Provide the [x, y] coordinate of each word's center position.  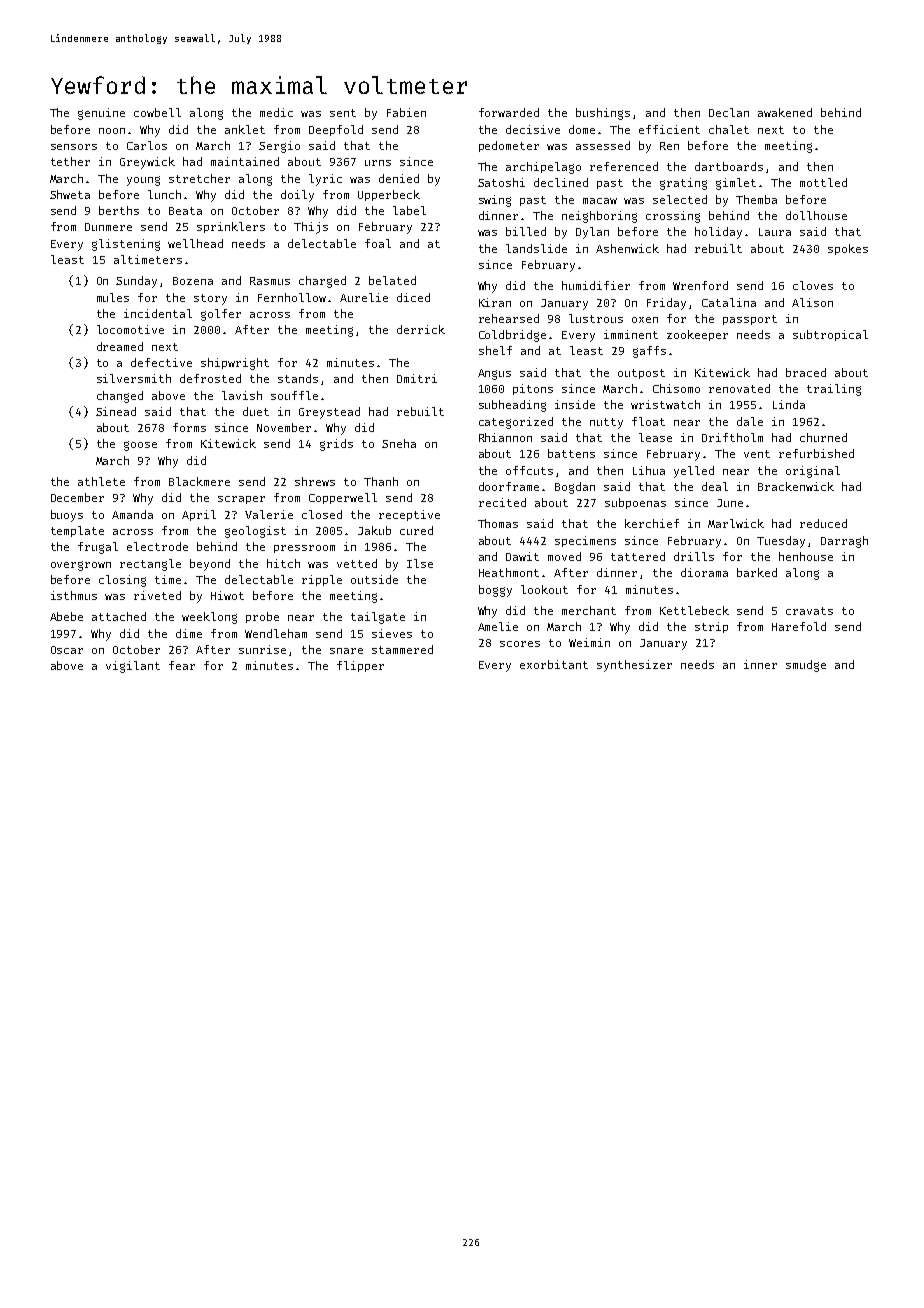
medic [276, 112]
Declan [729, 112]
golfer [221, 315]
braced [806, 372]
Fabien [406, 112]
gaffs [649, 352]
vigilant [133, 667]
